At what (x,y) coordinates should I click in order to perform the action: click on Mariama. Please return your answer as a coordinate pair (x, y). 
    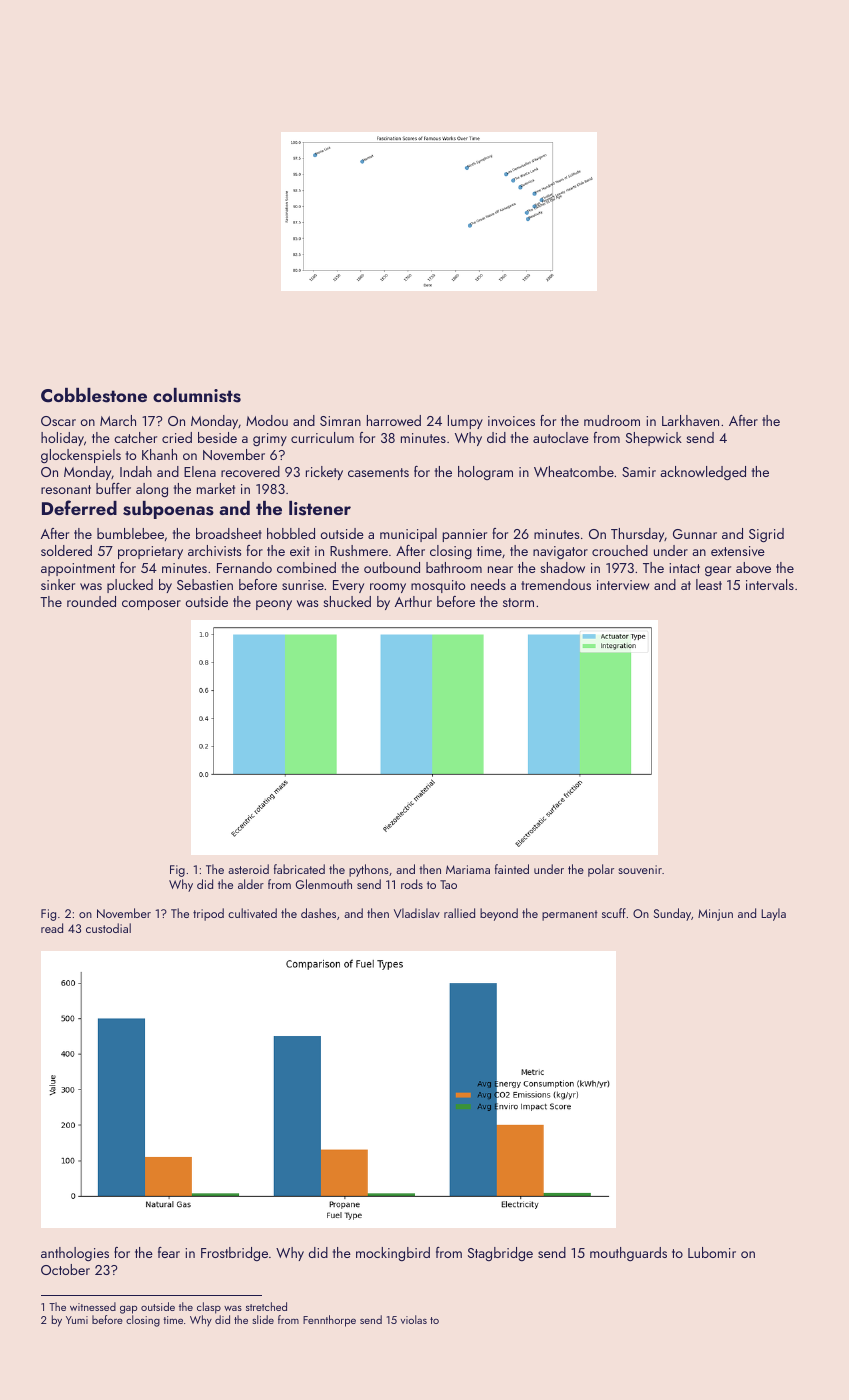
    Looking at the image, I should click on (468, 869).
